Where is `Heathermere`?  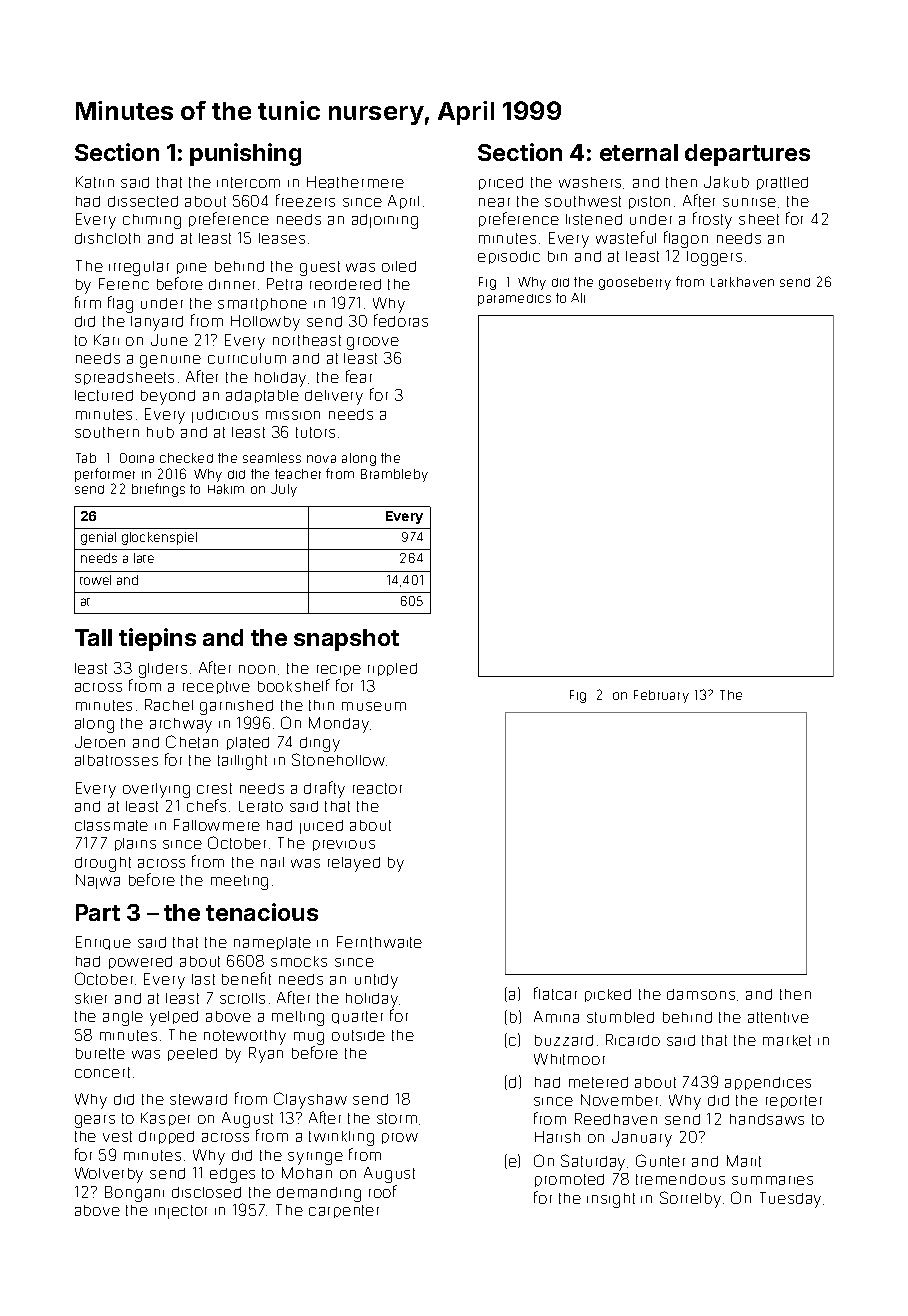 Heathermere is located at coordinates (355, 182).
